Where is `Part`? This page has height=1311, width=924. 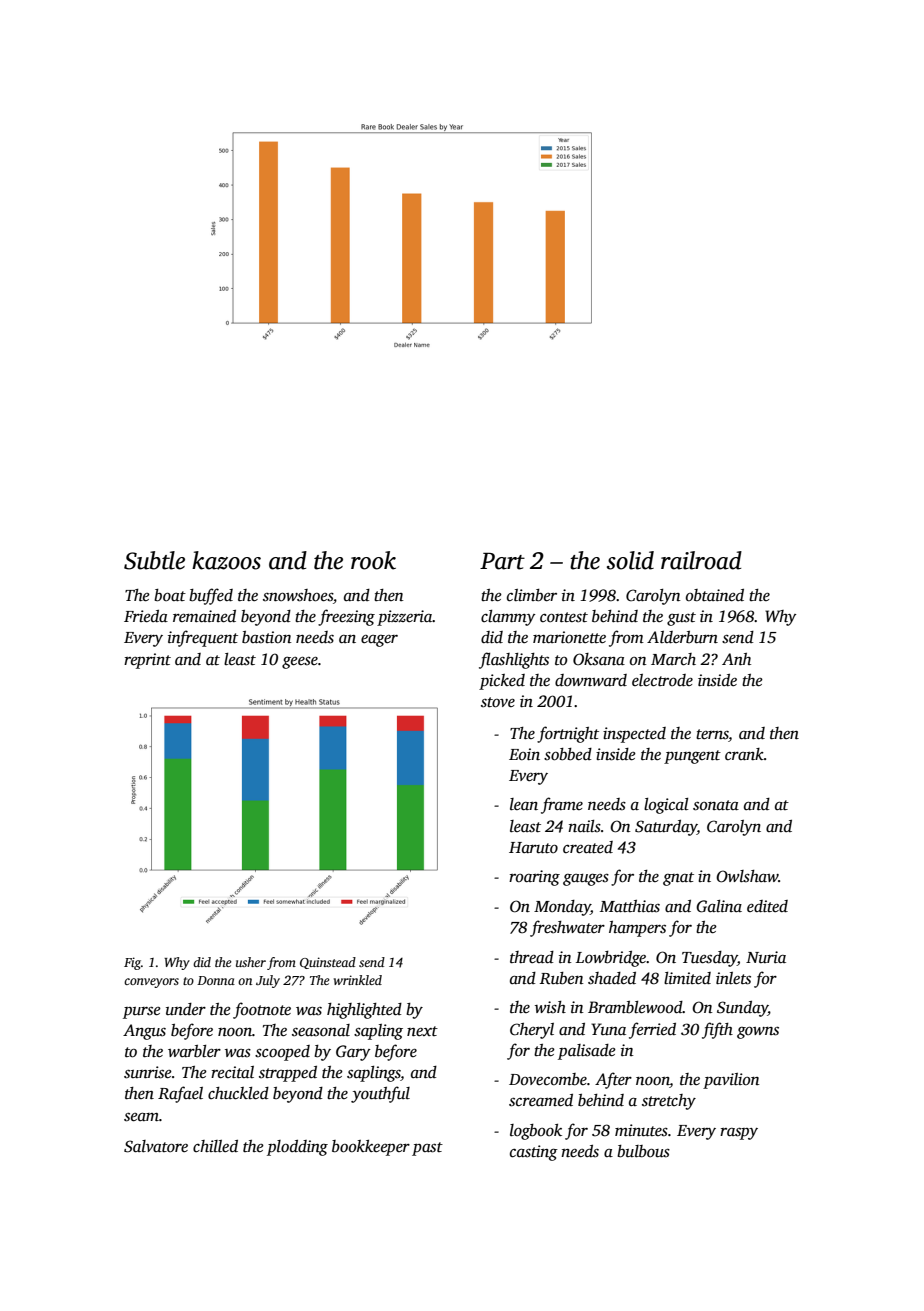
Part is located at coordinates (502, 561).
